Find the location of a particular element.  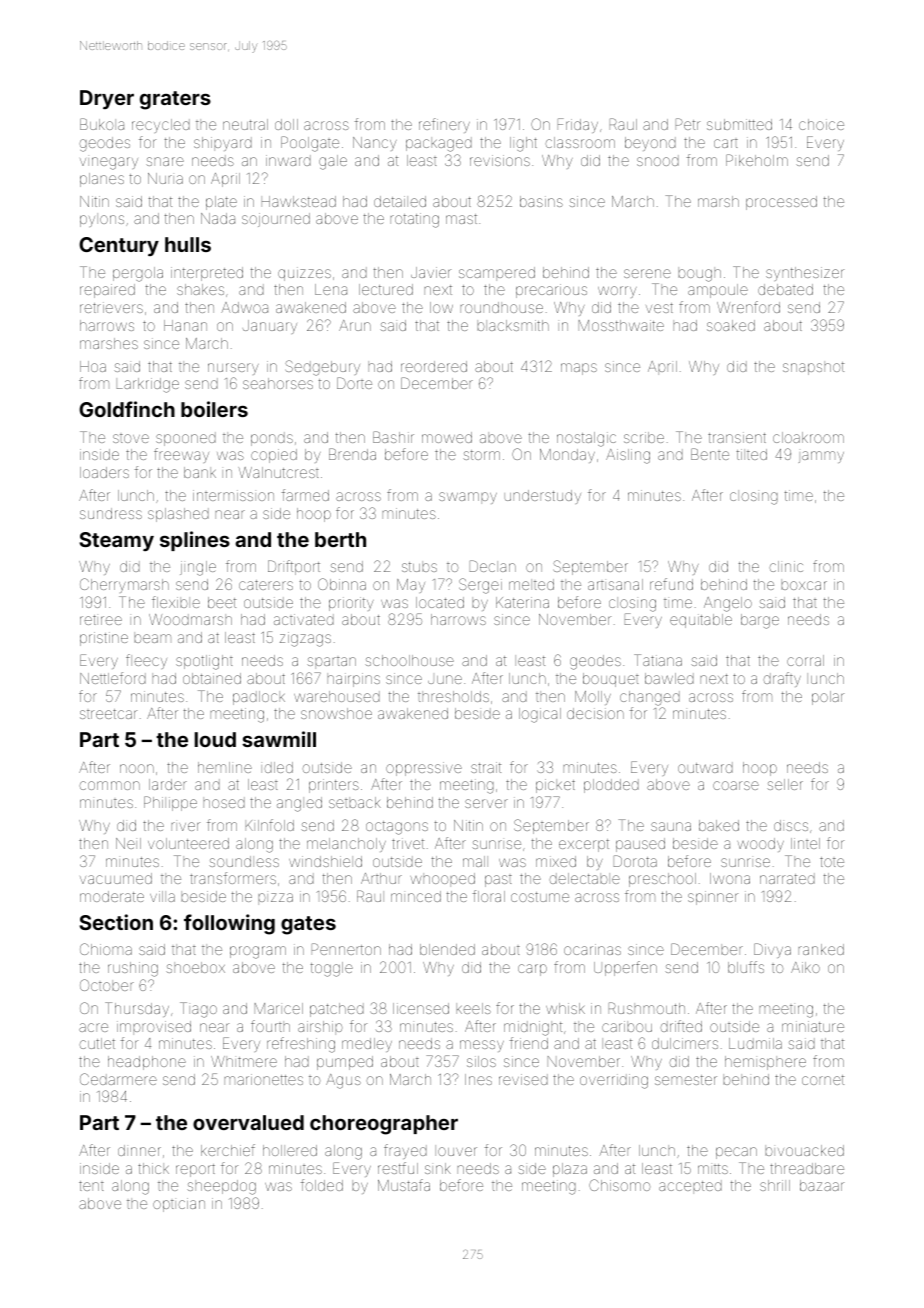

narrated is located at coordinates (787, 878).
